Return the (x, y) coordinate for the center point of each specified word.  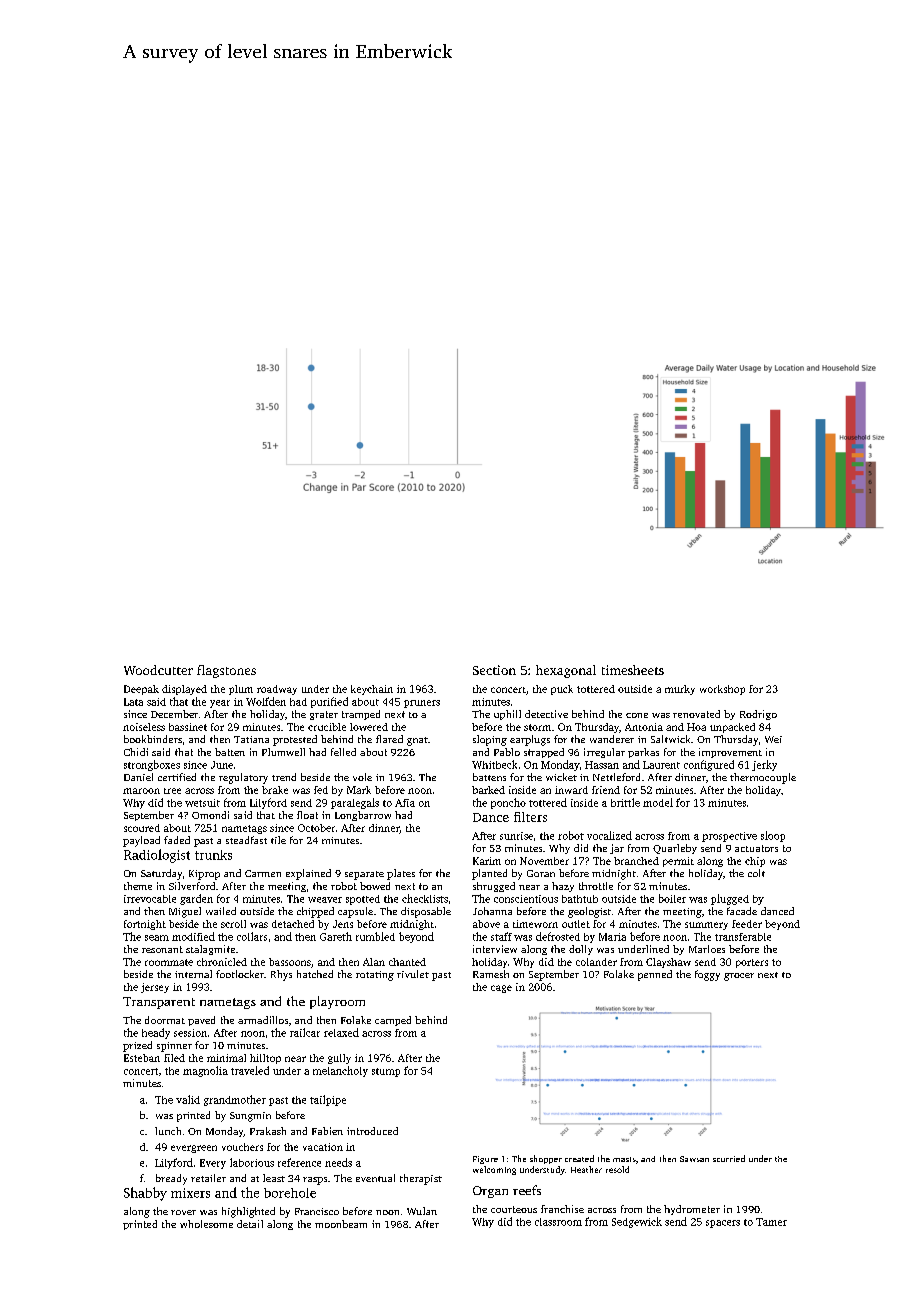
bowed (375, 886)
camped (393, 1021)
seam (157, 938)
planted (489, 874)
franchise (562, 1209)
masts (624, 1159)
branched (636, 861)
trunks (213, 855)
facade (742, 911)
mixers (190, 1193)
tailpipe (328, 1100)
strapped (544, 753)
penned (655, 975)
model (658, 802)
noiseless (144, 727)
